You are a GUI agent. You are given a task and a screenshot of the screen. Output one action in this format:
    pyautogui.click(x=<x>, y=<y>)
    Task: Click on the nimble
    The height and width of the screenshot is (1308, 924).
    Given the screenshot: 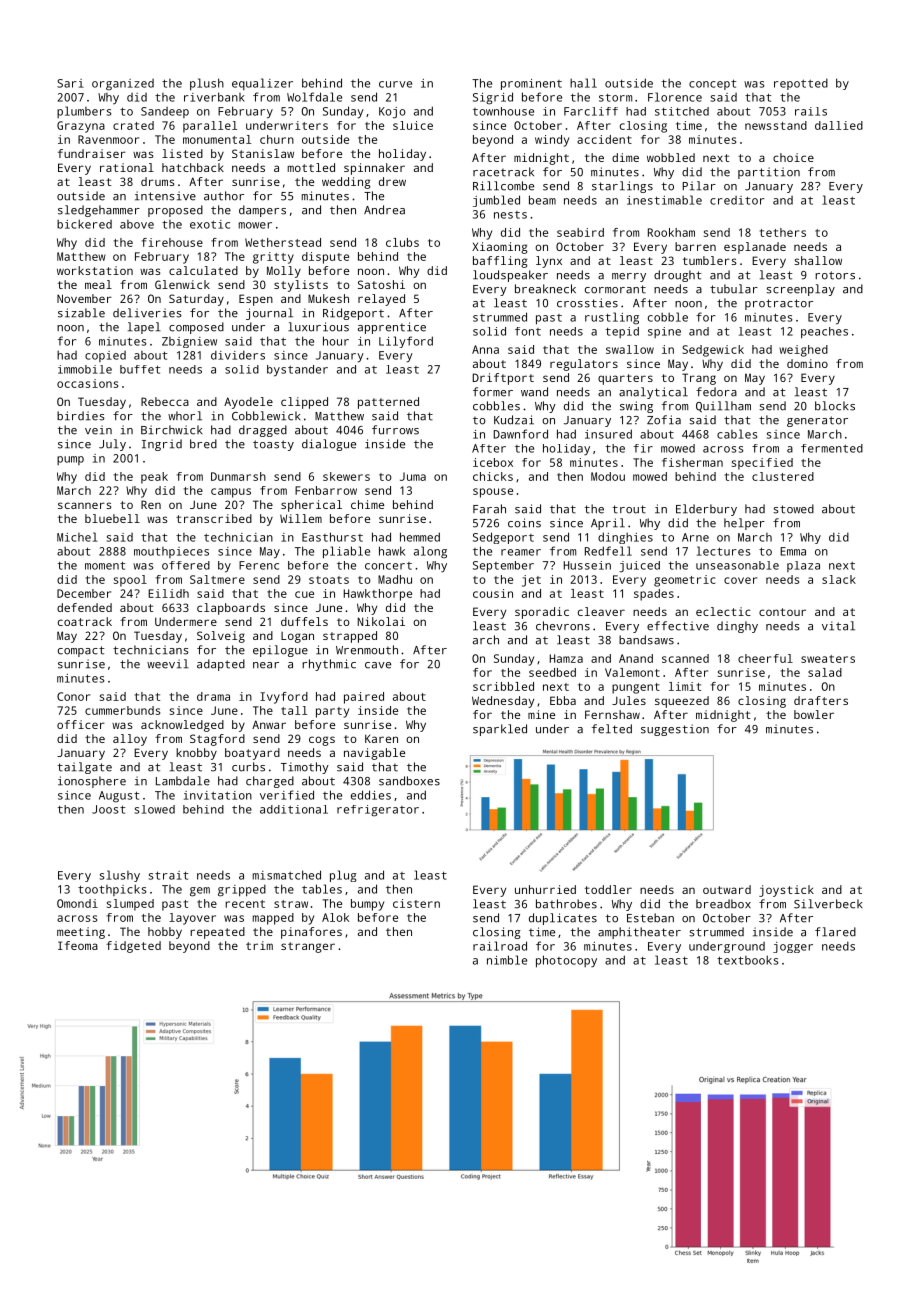 What is the action you would take?
    pyautogui.click(x=507, y=960)
